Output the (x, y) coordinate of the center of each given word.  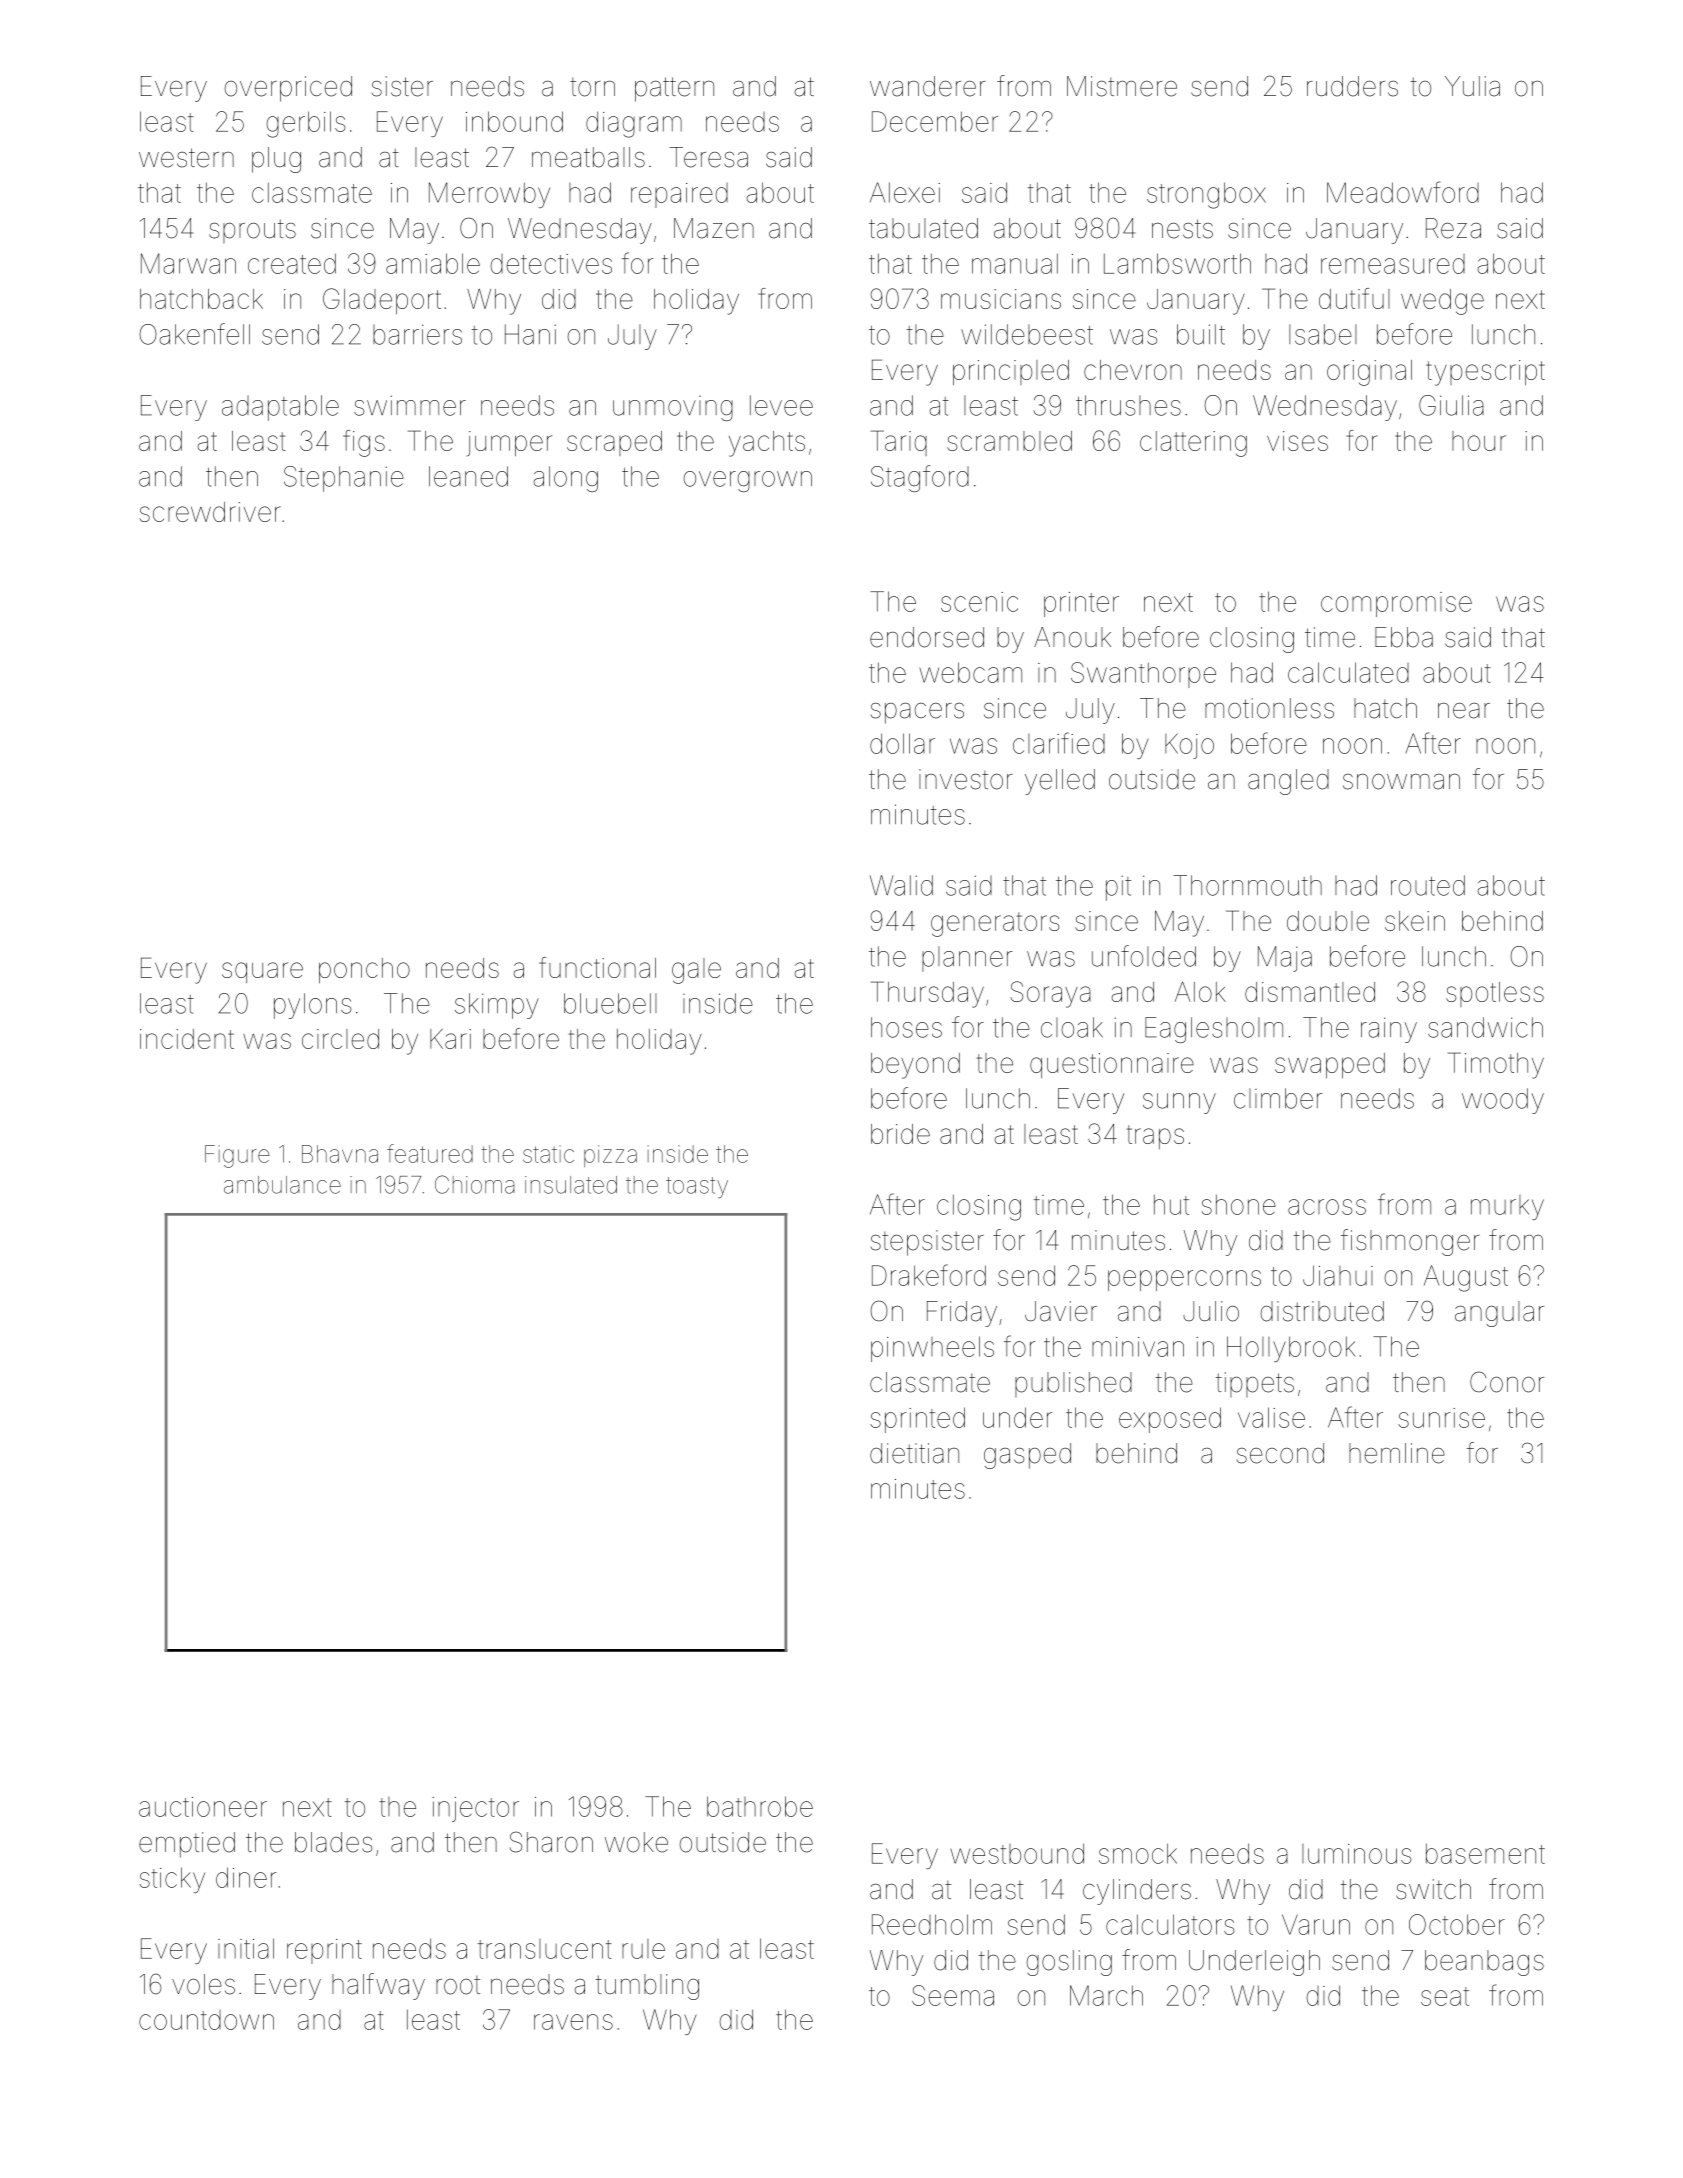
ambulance (282, 1185)
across (1327, 1207)
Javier (1061, 1311)
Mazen (714, 228)
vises (1297, 441)
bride (900, 1134)
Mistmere (1122, 86)
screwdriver (210, 512)
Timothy (1496, 1065)
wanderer (928, 86)
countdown (206, 2020)
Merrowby (489, 195)
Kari (450, 1039)
